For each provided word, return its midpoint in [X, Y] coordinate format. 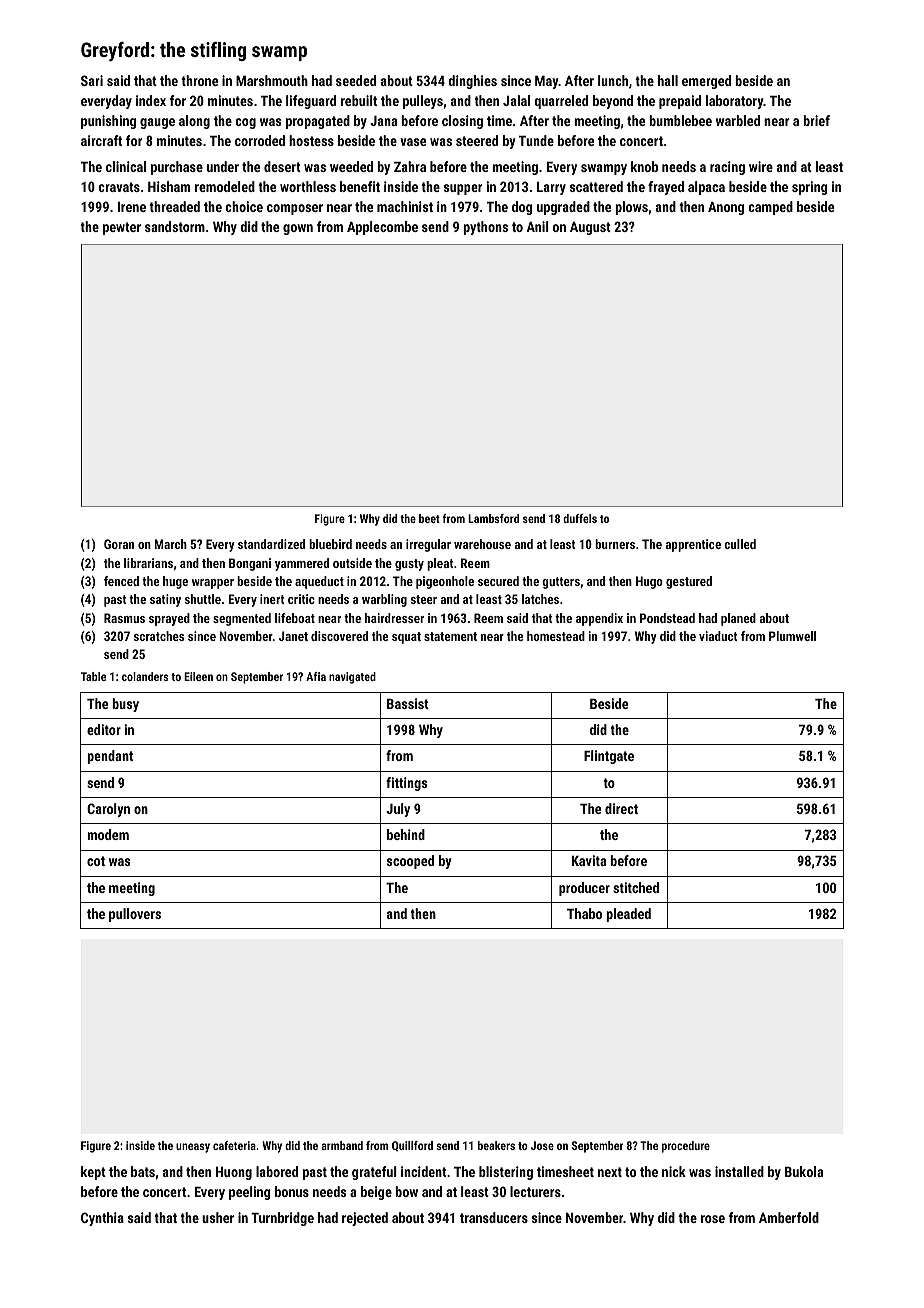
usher [218, 1217]
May [546, 82]
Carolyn [108, 810]
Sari [92, 80]
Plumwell [792, 636]
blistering [506, 1173]
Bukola [804, 1171]
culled [740, 544]
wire [761, 166]
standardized [271, 544]
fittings [406, 784]
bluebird [330, 544]
